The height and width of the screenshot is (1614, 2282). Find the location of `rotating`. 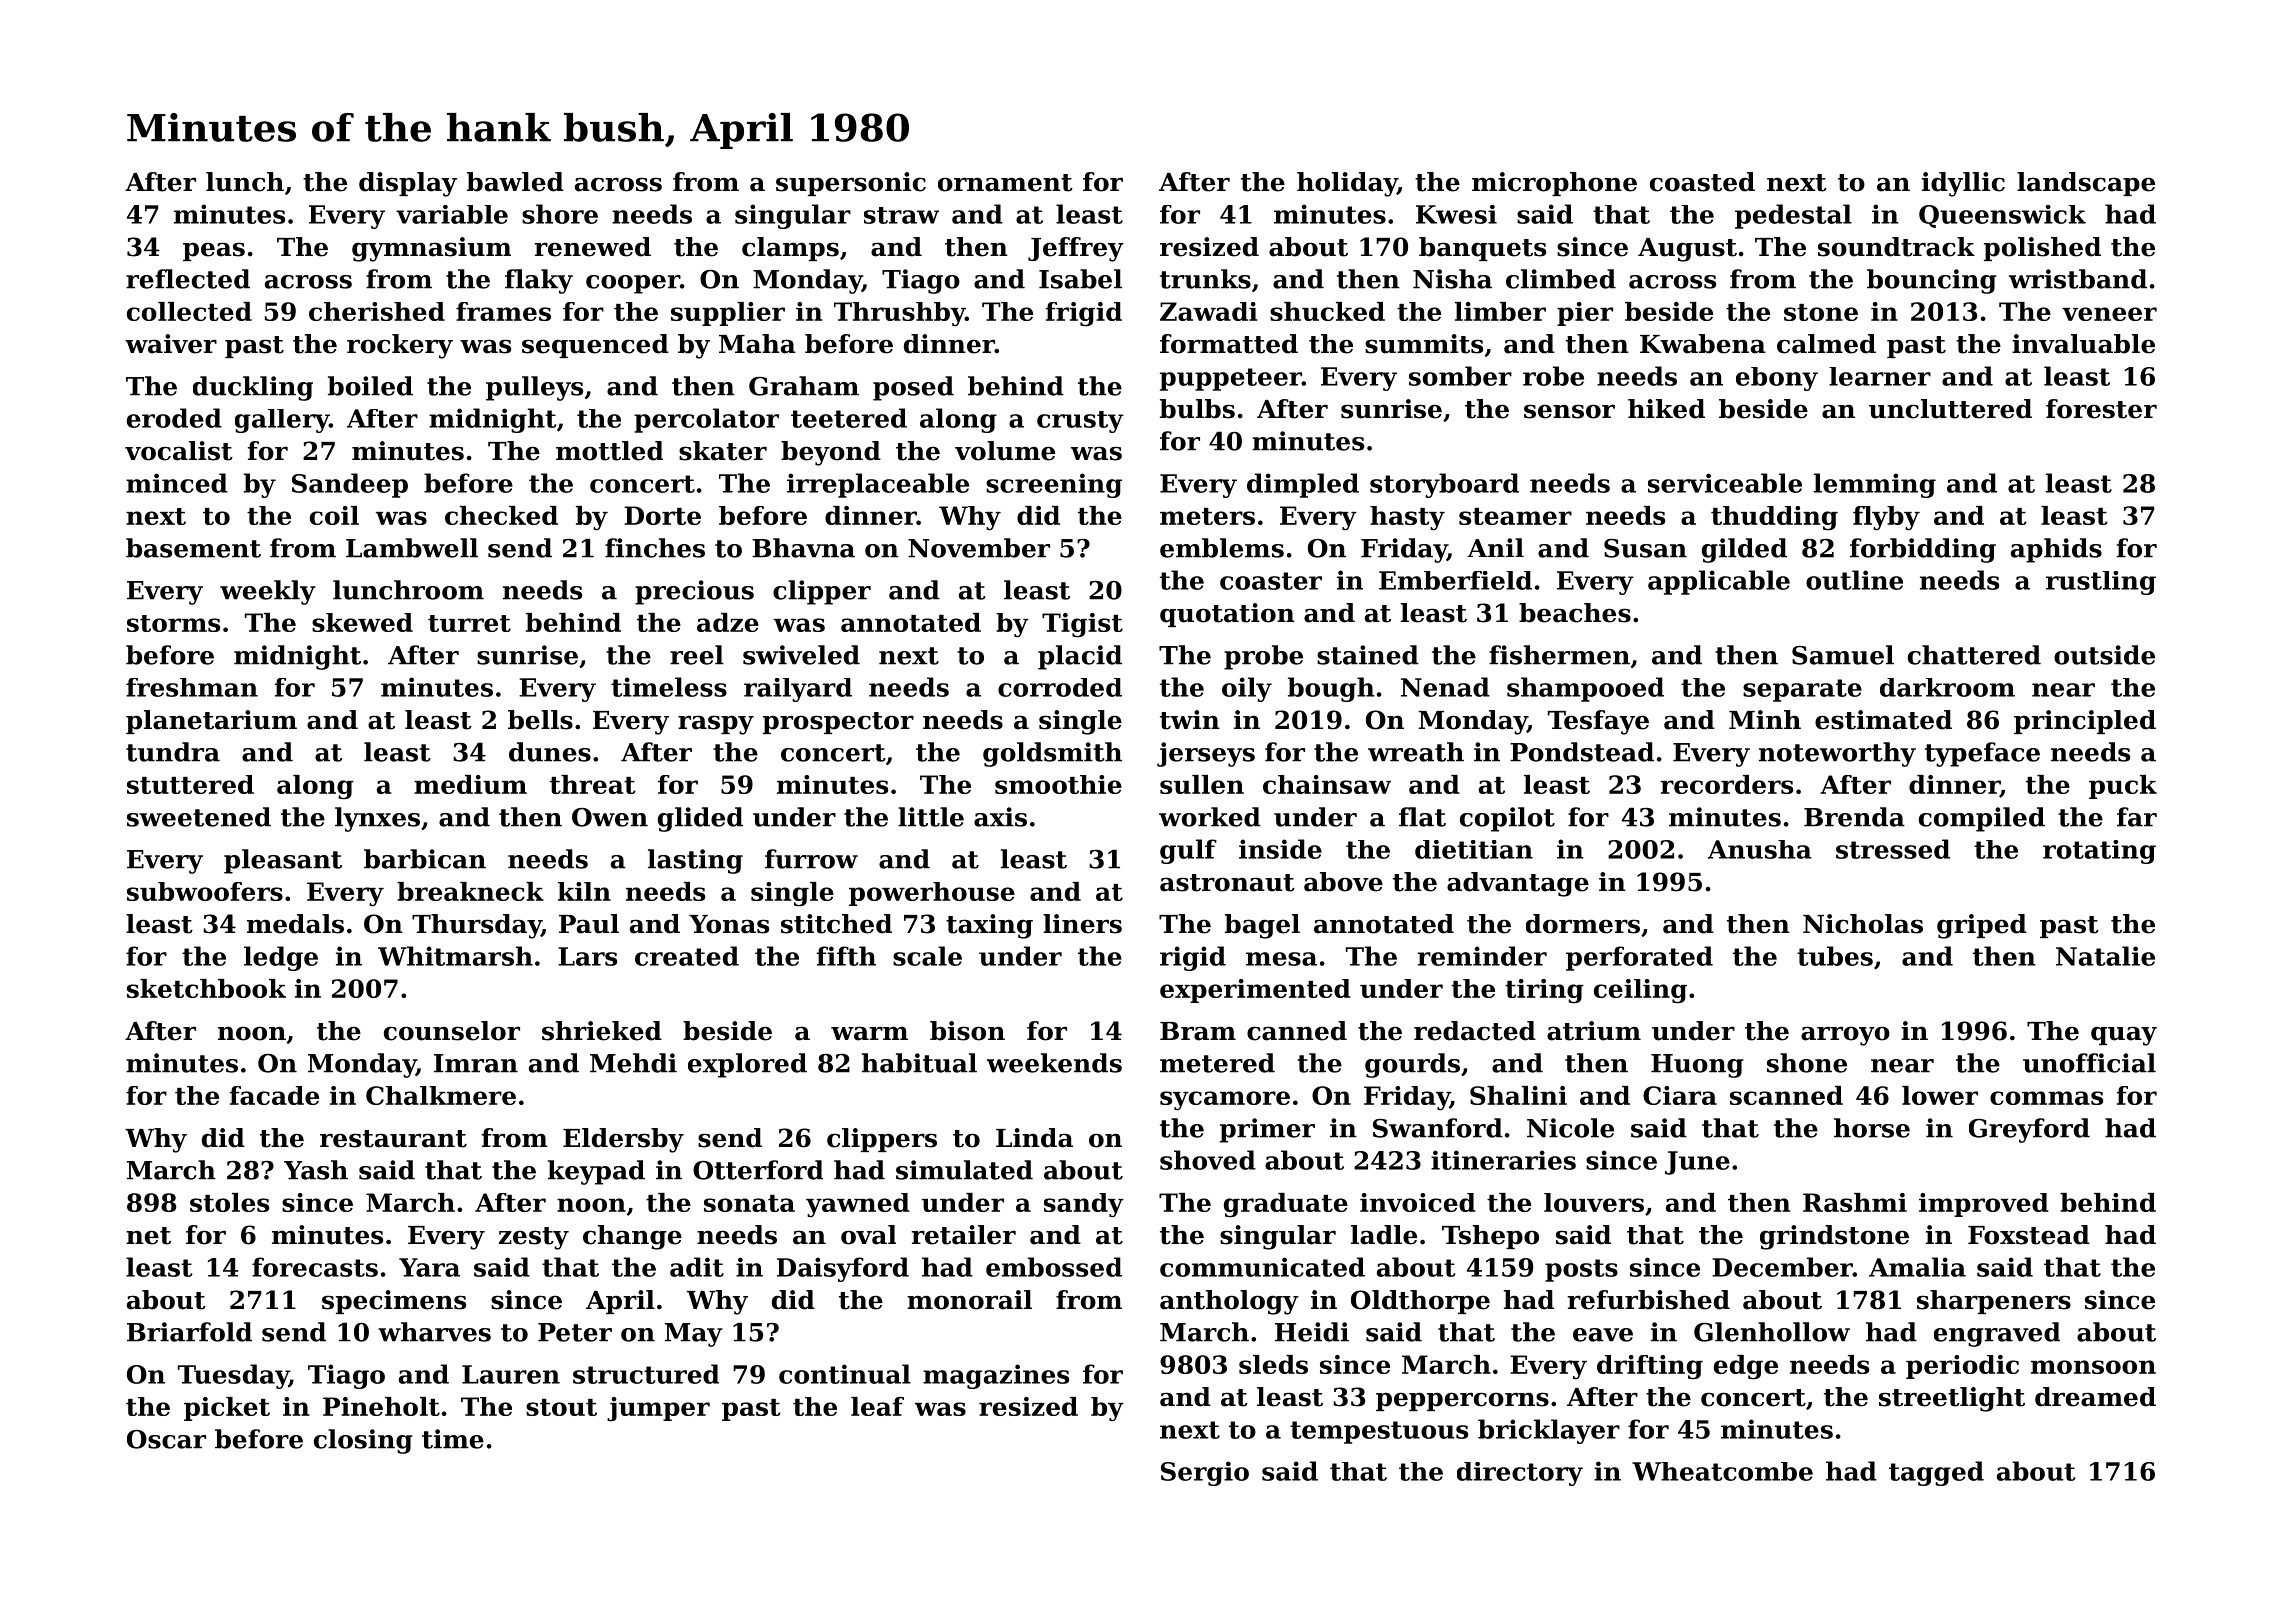

rotating is located at coordinates (2099, 852).
